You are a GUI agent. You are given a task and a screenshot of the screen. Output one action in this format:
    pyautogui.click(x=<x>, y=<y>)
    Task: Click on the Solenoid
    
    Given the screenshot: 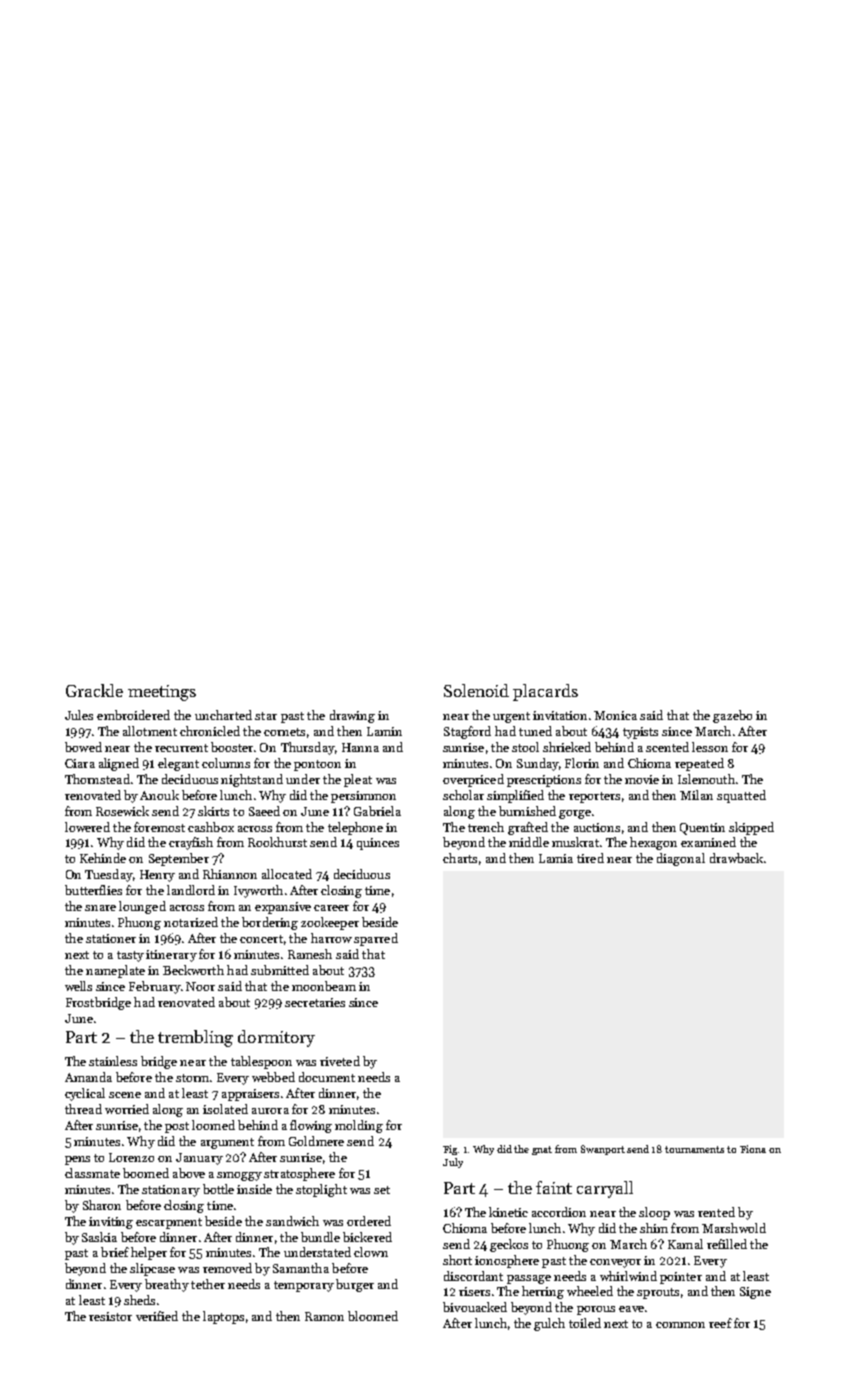 What is the action you would take?
    pyautogui.click(x=476, y=690)
